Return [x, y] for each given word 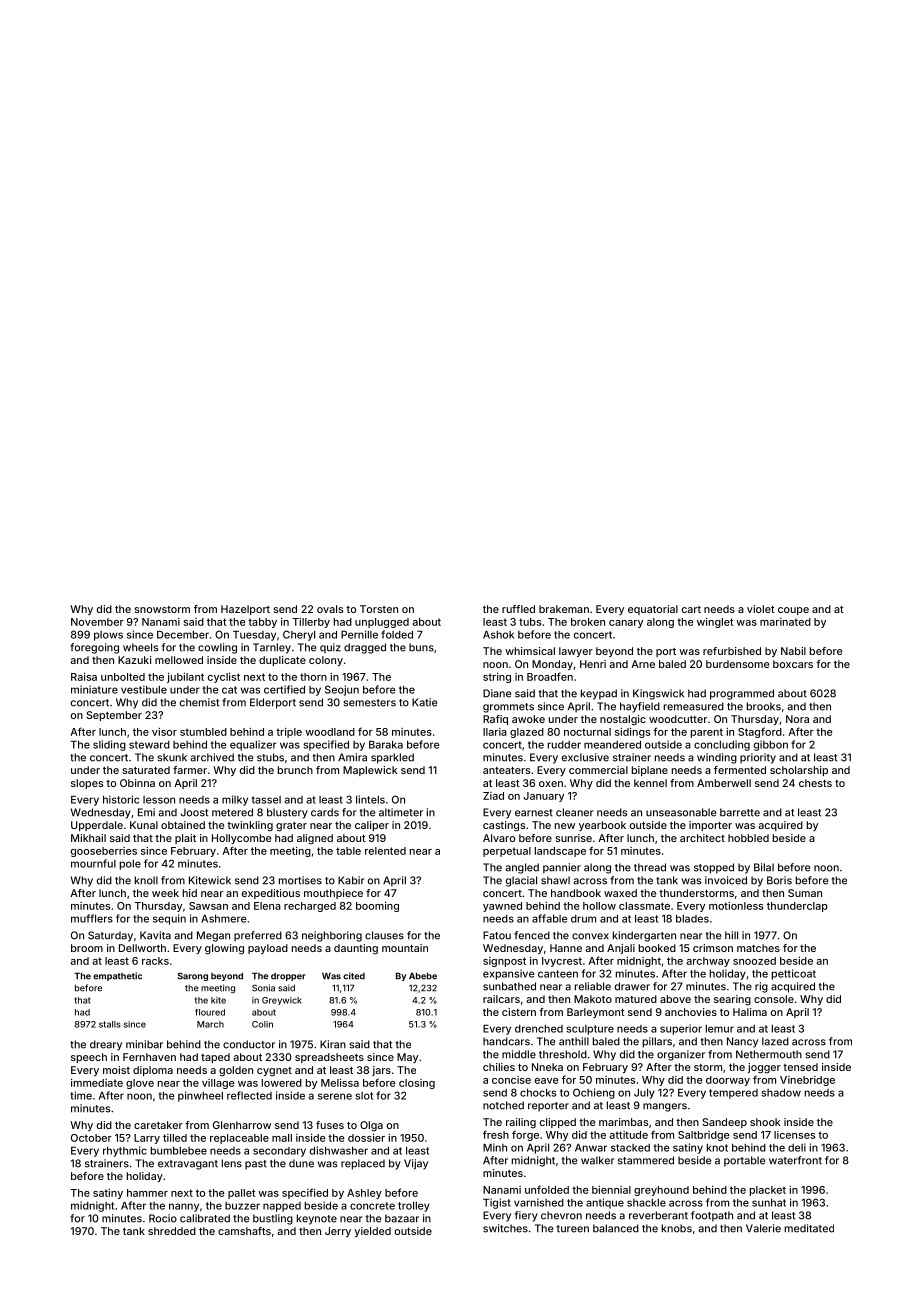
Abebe [423, 976]
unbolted [123, 677]
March [210, 1024]
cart [691, 609]
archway [708, 962]
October [91, 1138]
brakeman [564, 609]
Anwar [591, 1147]
